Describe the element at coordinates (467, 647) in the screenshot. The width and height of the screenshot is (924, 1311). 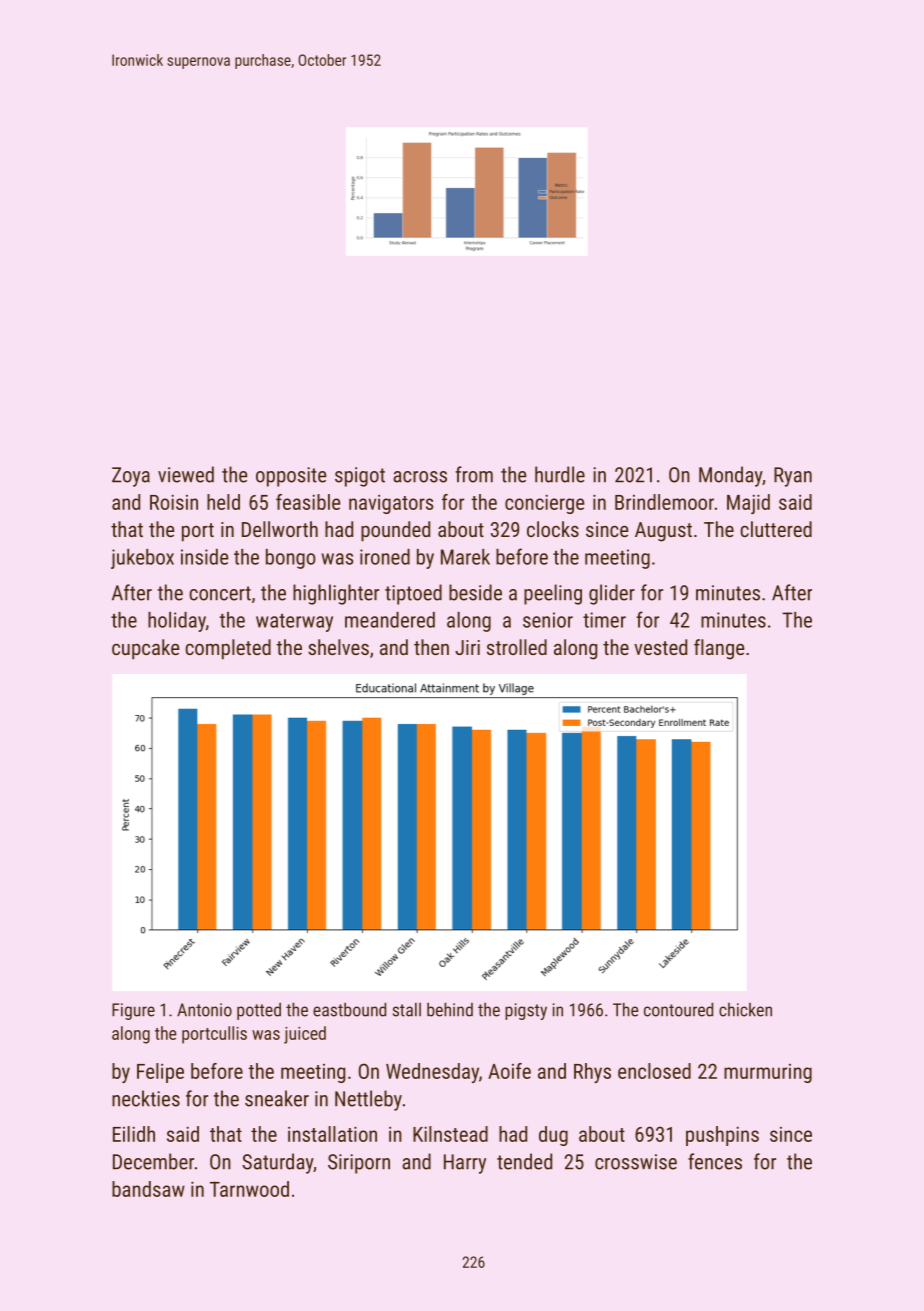
I see `Jiri` at that location.
